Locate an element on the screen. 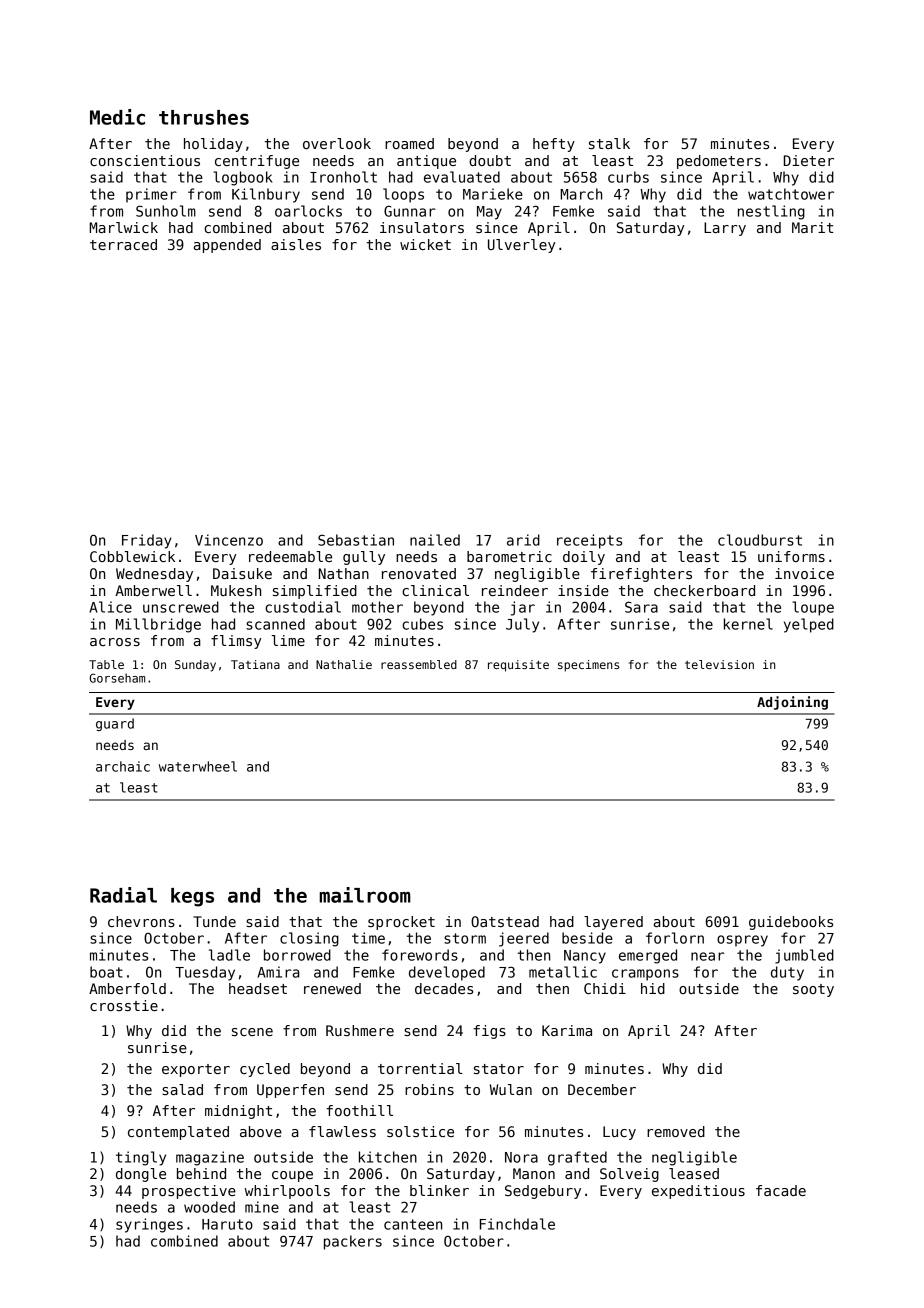 This screenshot has height=1308, width=924. Medic is located at coordinates (117, 117).
